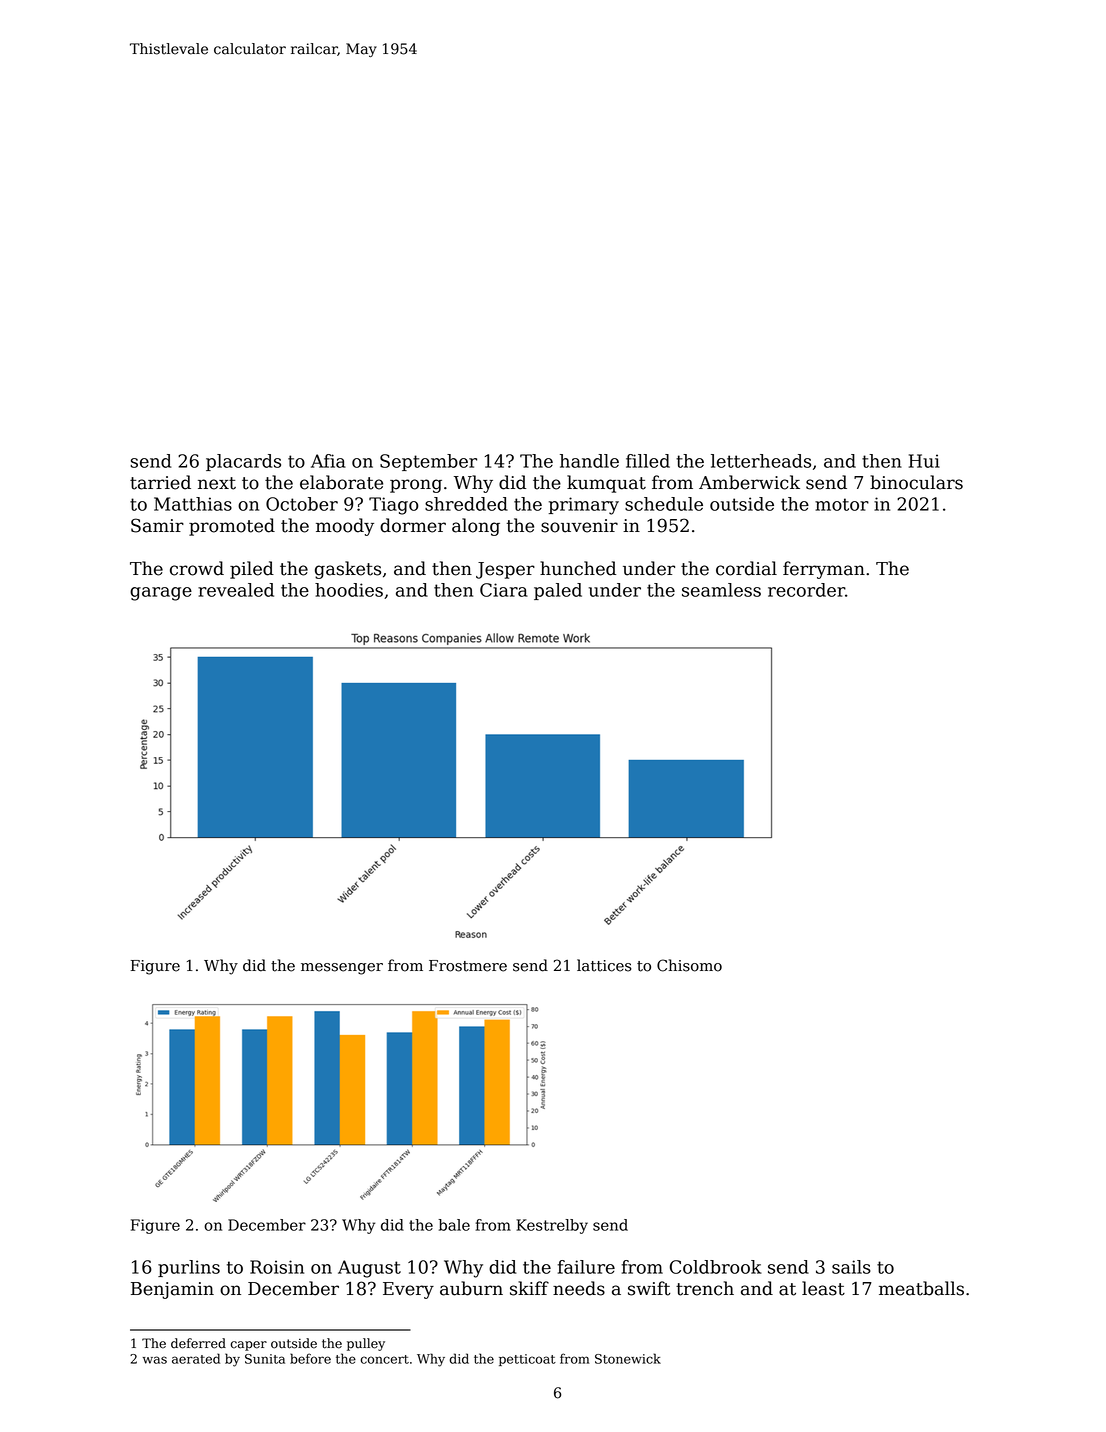 This screenshot has height=1432, width=1106. Describe the element at coordinates (161, 594) in the screenshot. I see `garage` at that location.
